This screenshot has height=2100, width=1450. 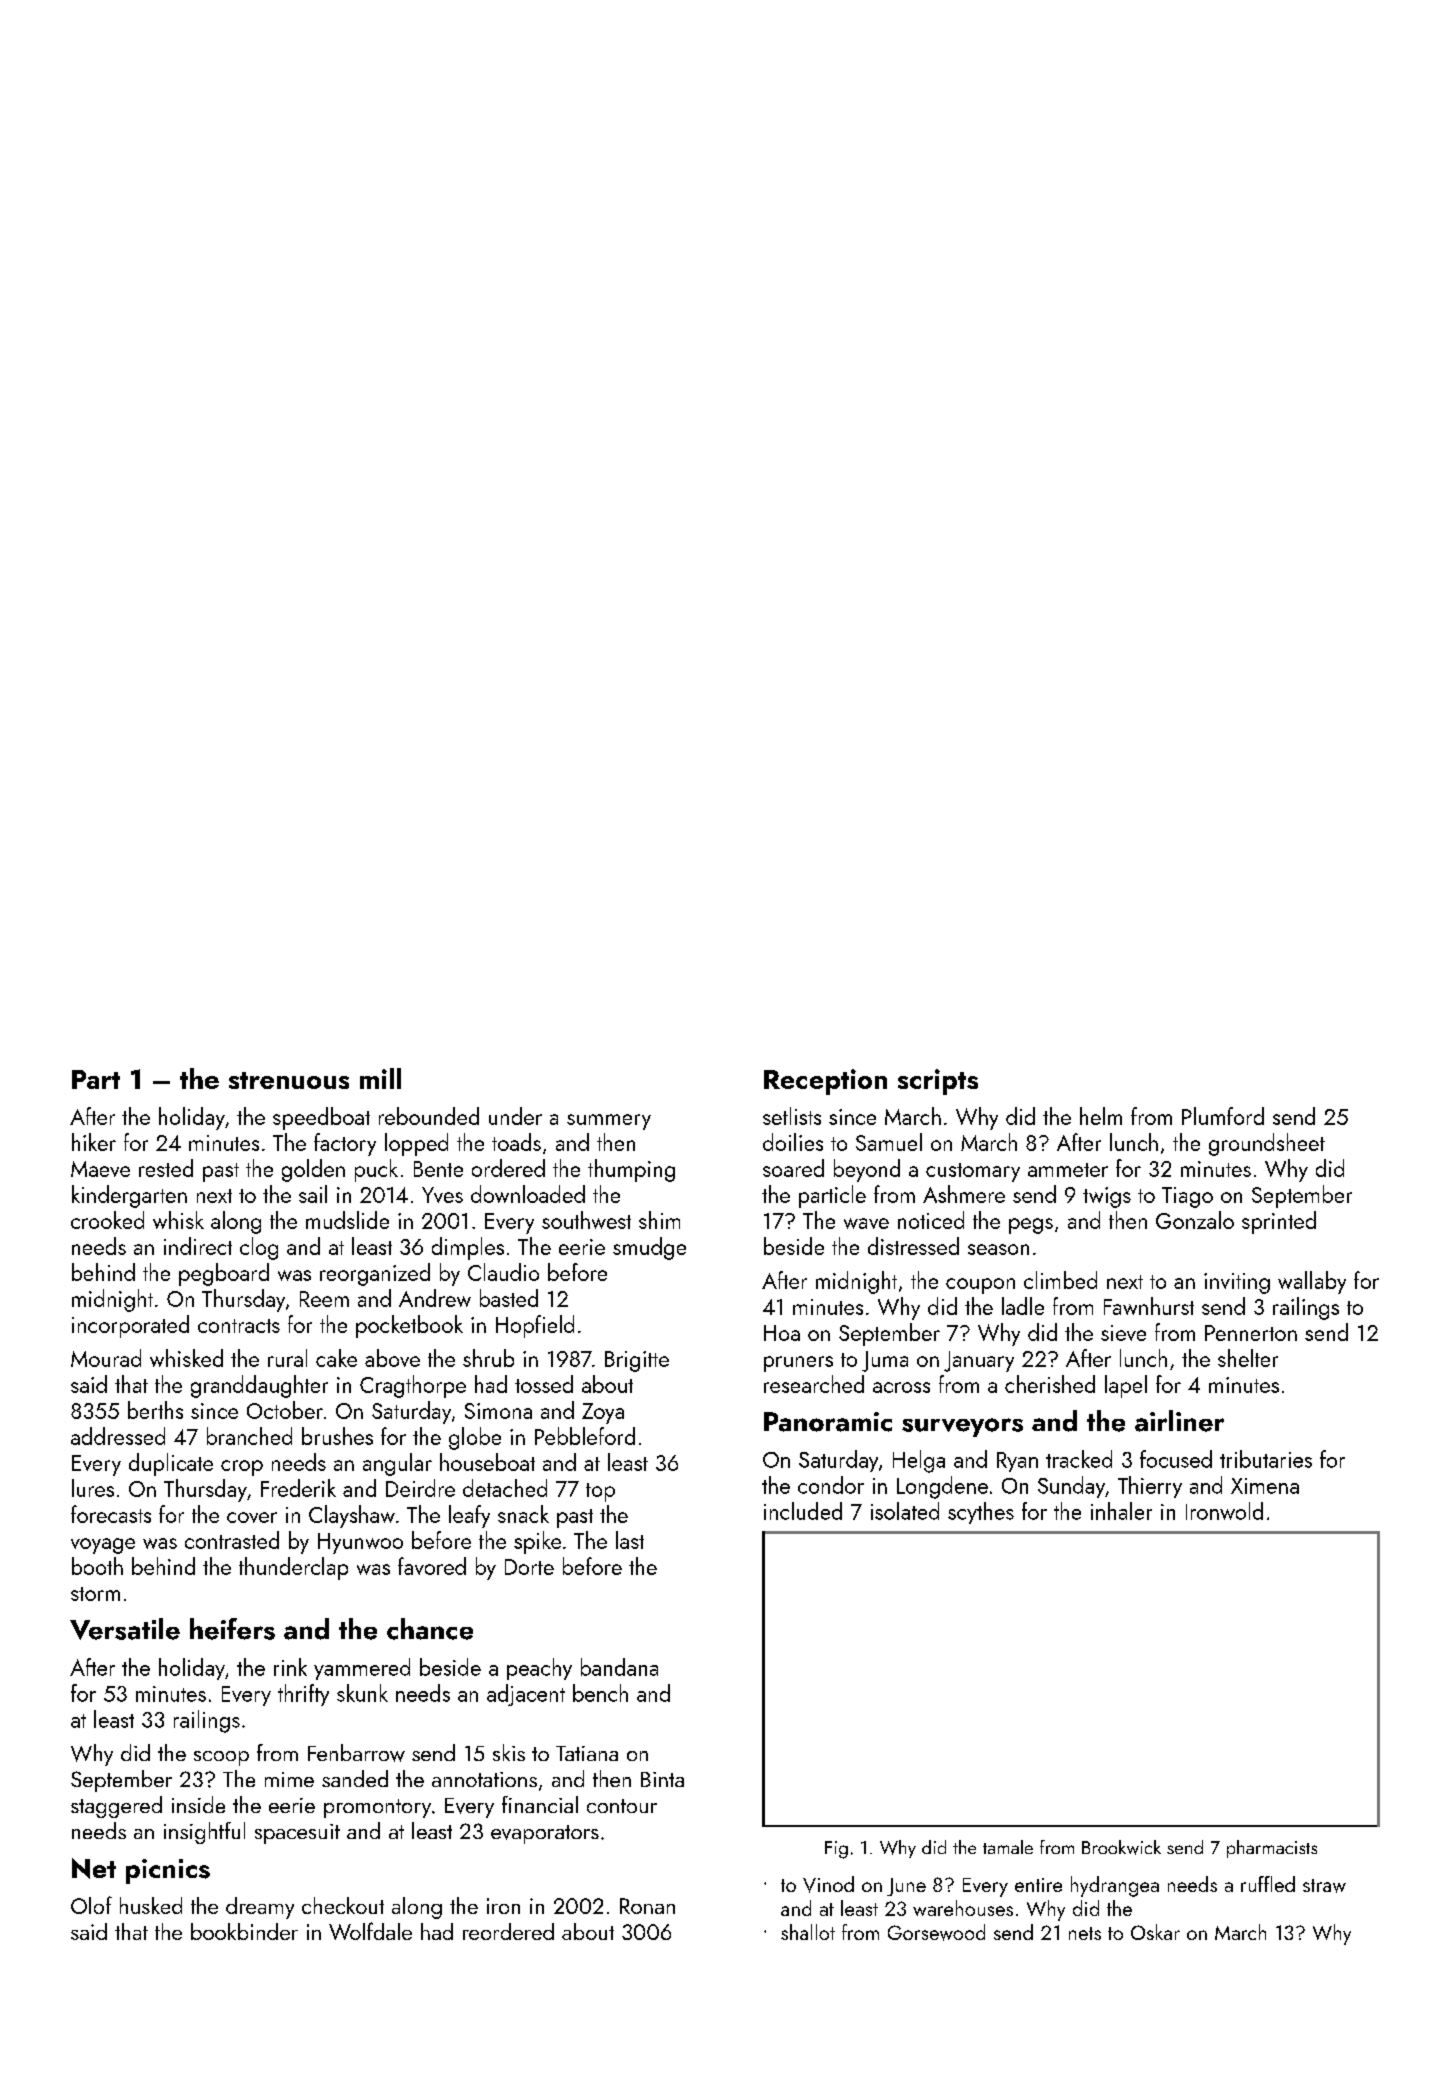 What do you see at coordinates (545, 1834) in the screenshot?
I see `evaporators` at bounding box center [545, 1834].
